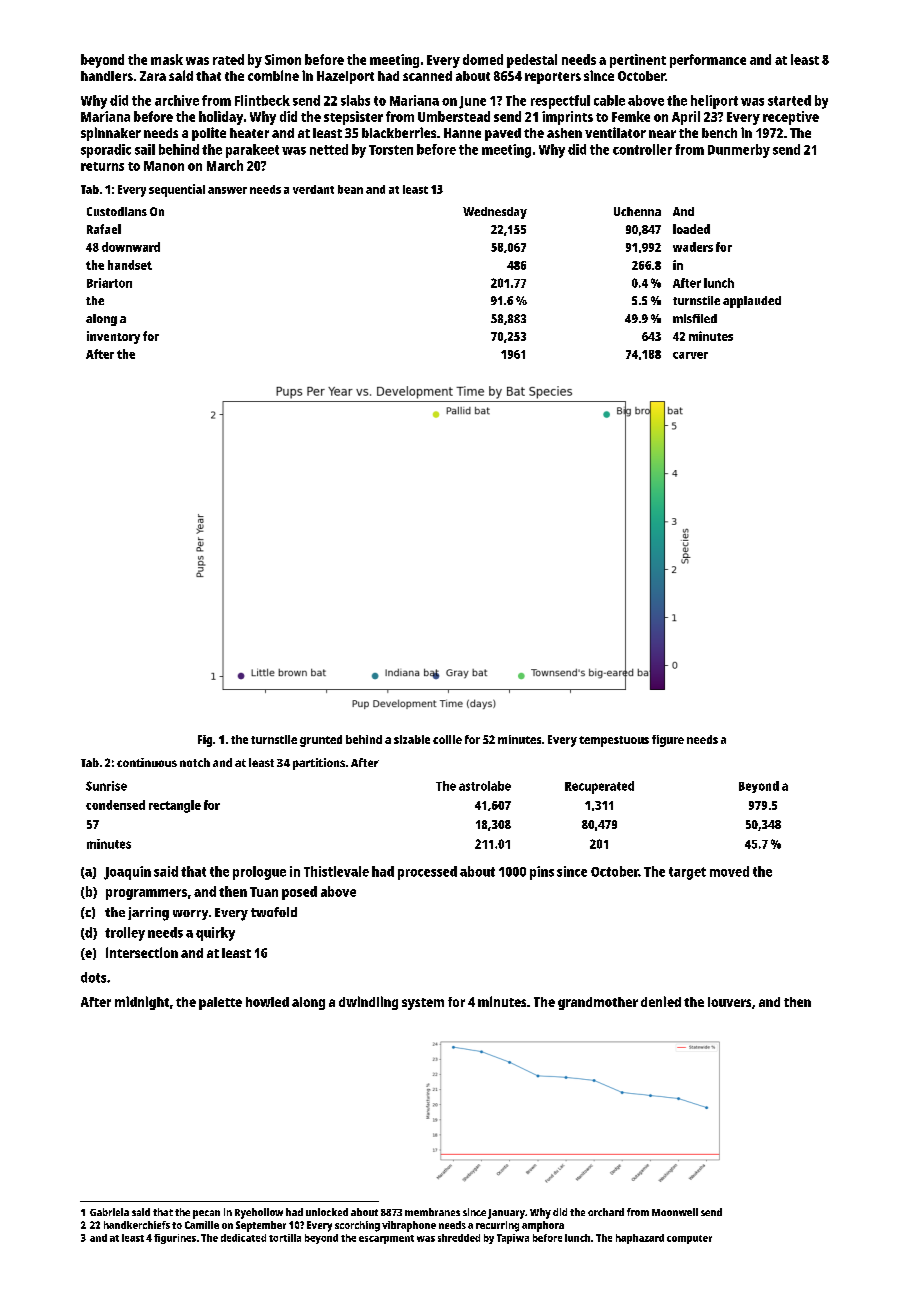 This screenshot has width=924, height=1308. I want to click on midnight, so click(142, 1003).
